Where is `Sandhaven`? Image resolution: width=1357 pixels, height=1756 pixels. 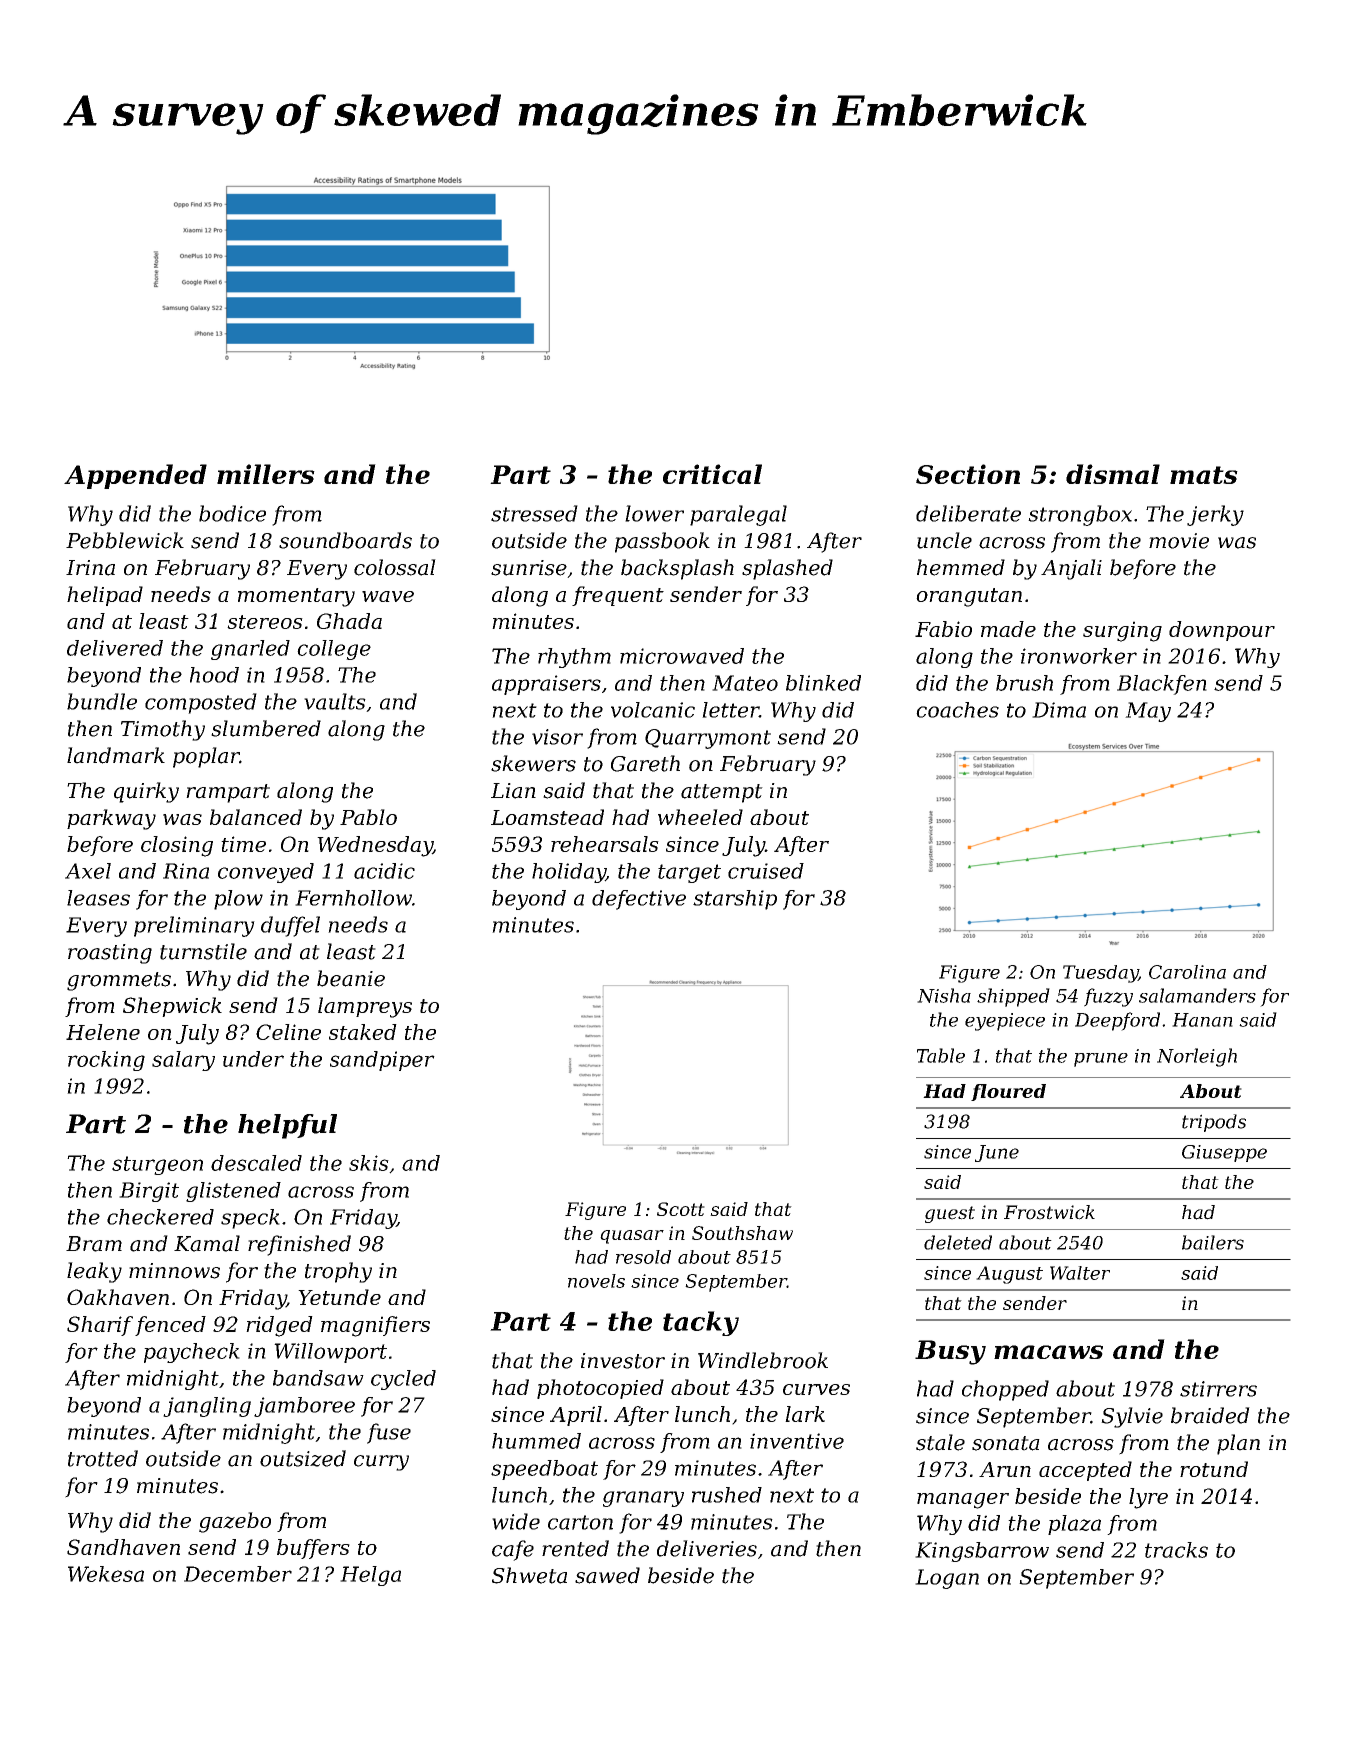 Sandhaven is located at coordinates (123, 1547).
